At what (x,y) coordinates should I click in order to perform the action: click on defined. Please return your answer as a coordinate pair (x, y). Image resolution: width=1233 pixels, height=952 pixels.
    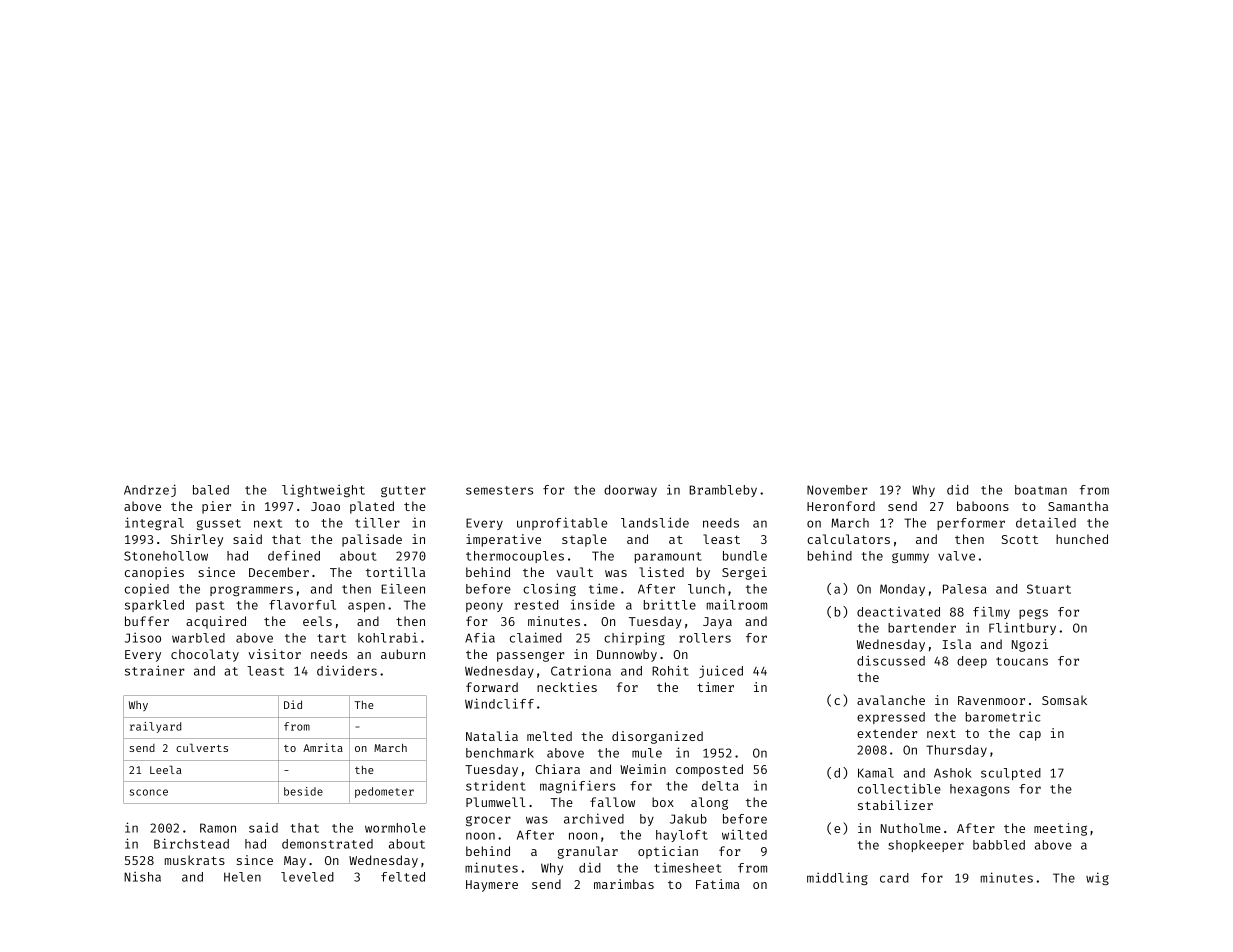
    Looking at the image, I should click on (294, 555).
